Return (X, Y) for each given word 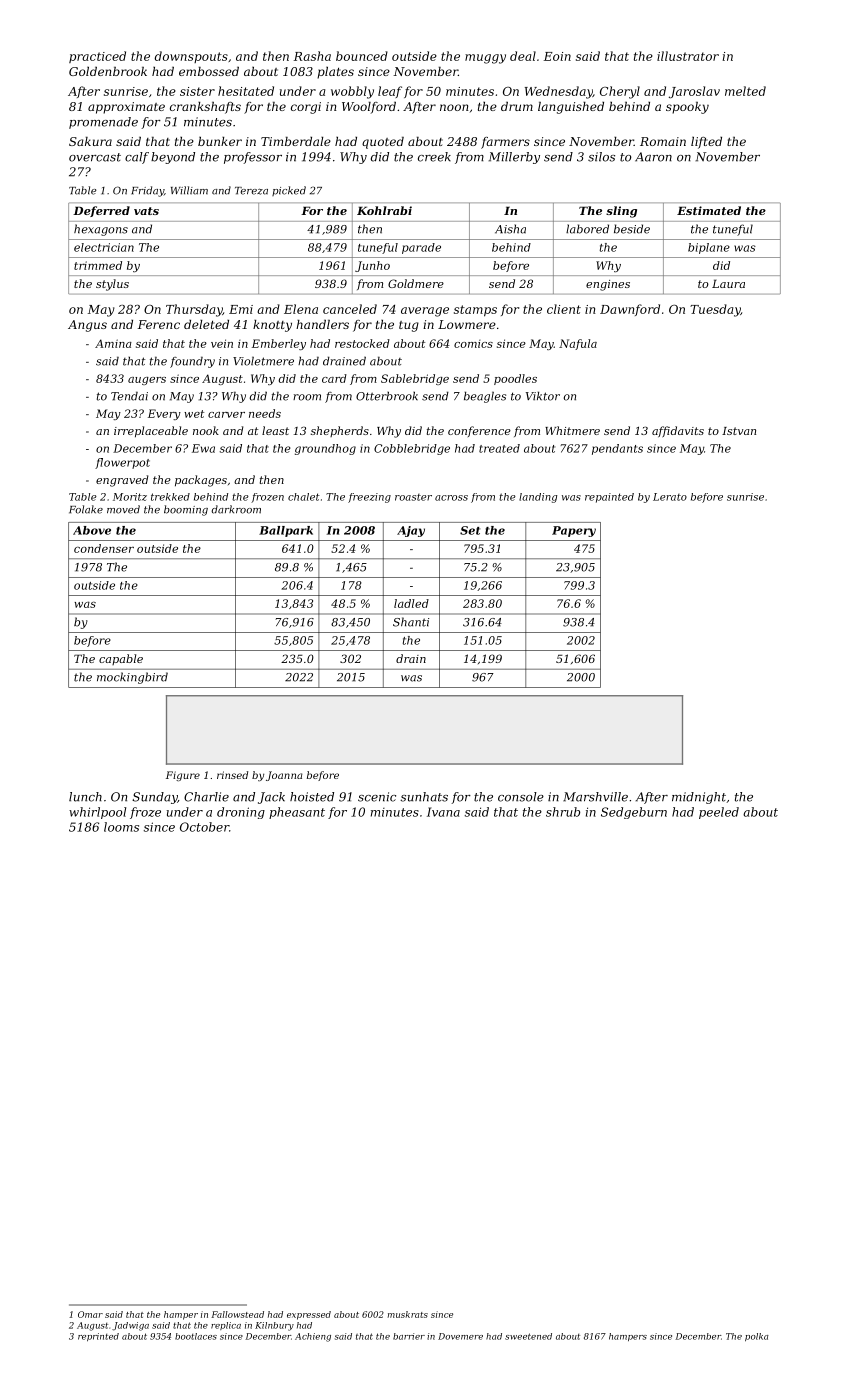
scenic (377, 797)
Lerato (670, 497)
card (334, 378)
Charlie (206, 797)
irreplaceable (151, 432)
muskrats (408, 1314)
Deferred (101, 211)
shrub (563, 812)
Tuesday (715, 310)
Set (470, 530)
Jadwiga (130, 1326)
